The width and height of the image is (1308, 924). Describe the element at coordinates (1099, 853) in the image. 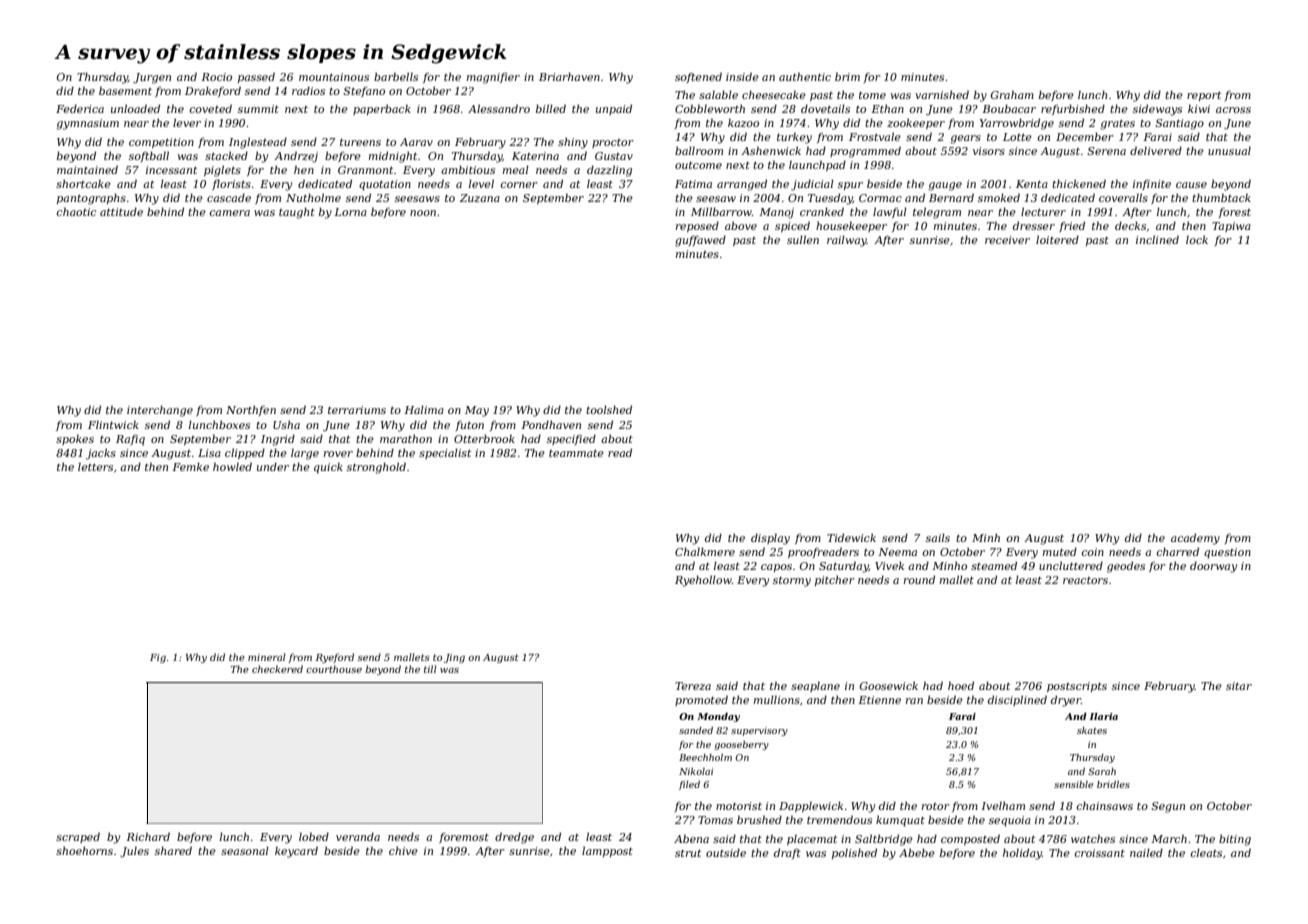

I see `croissant` at that location.
